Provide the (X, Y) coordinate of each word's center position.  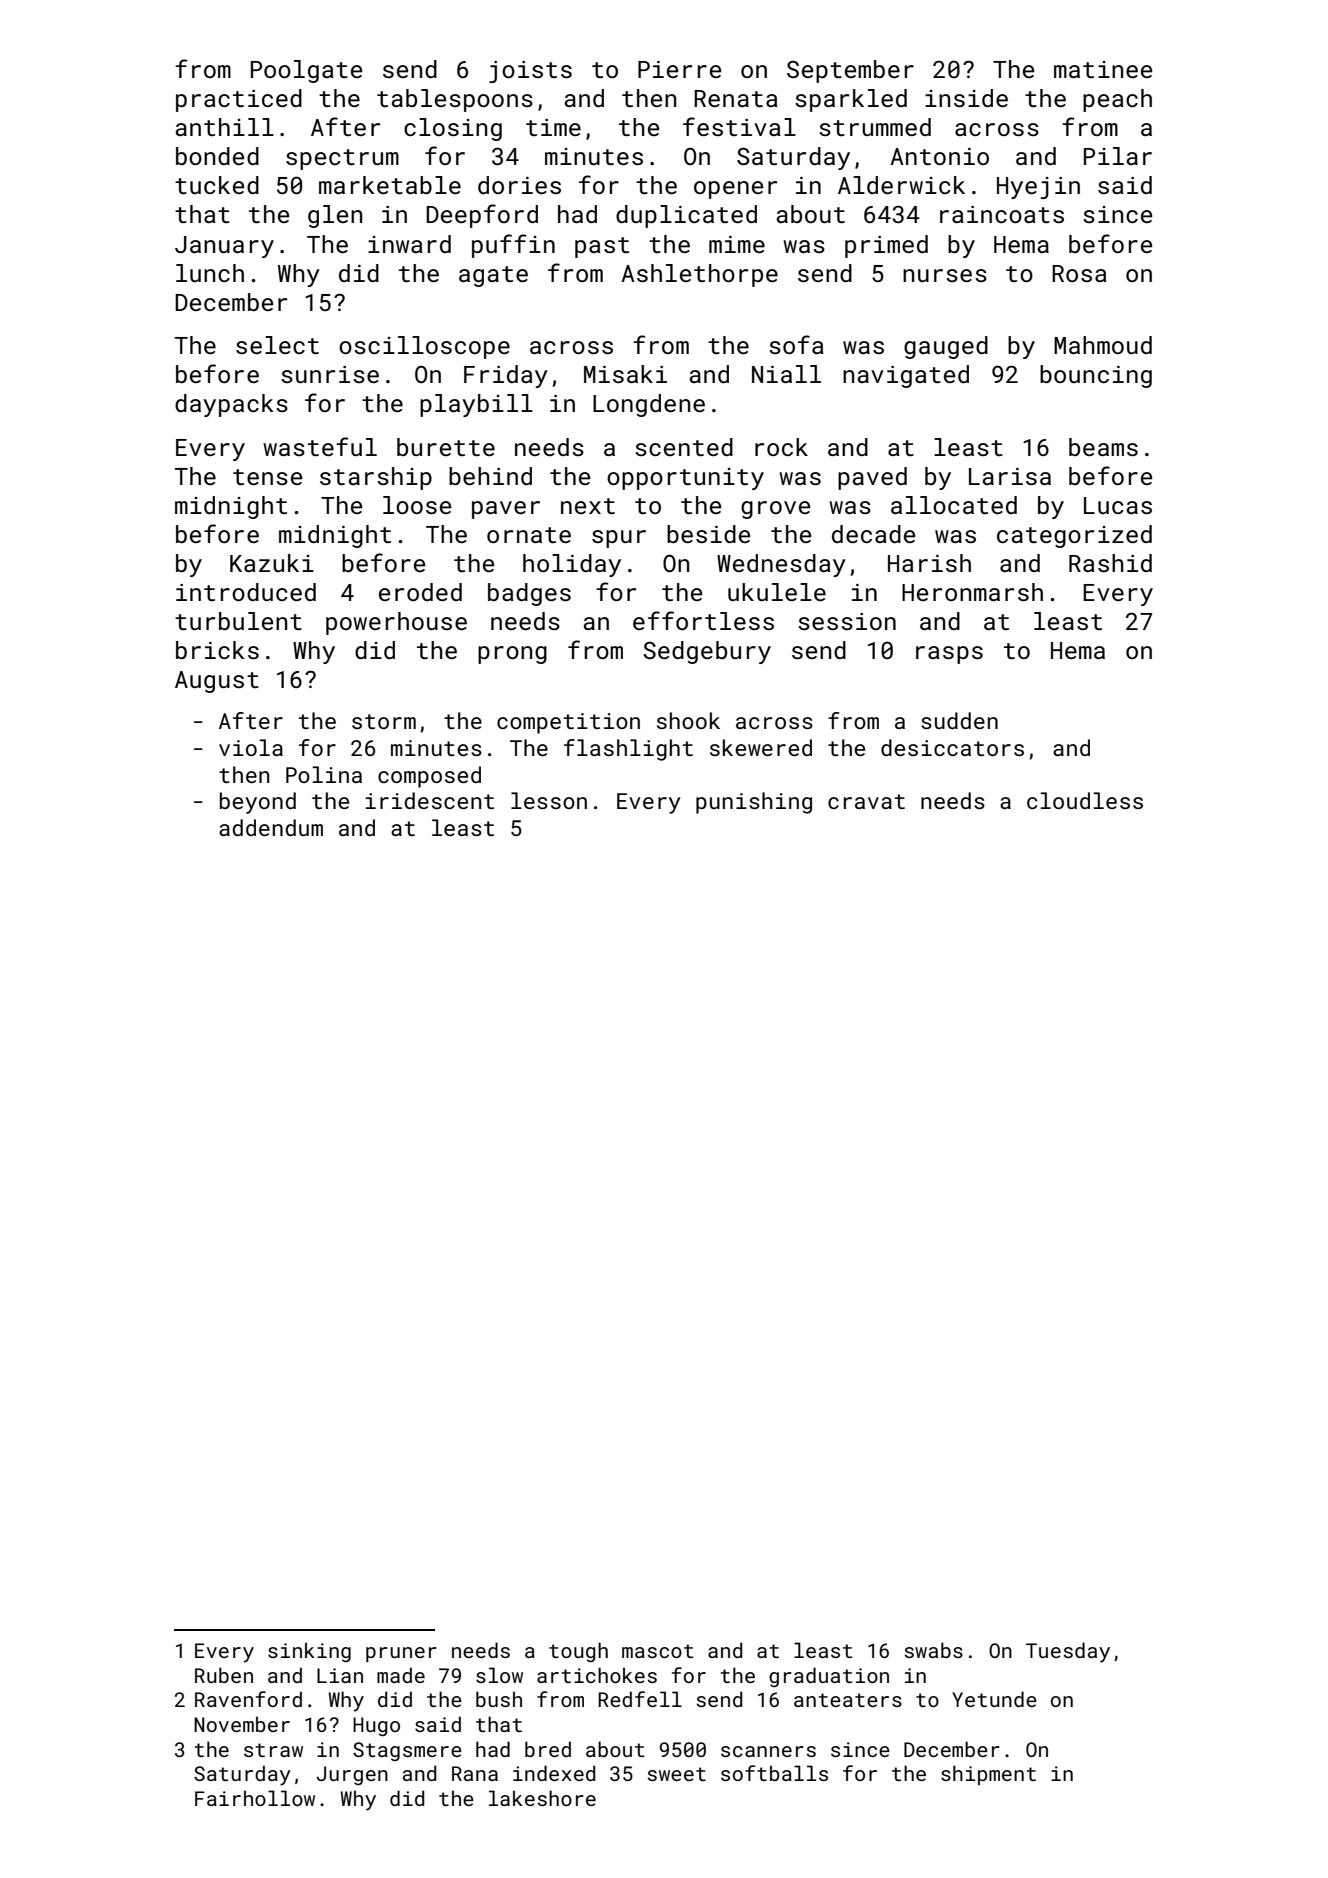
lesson (549, 800)
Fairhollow (255, 1798)
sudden (959, 720)
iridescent (430, 800)
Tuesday (1068, 1652)
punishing (754, 803)
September (850, 71)
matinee (1103, 69)
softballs (774, 1773)
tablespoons (455, 100)
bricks (217, 650)
